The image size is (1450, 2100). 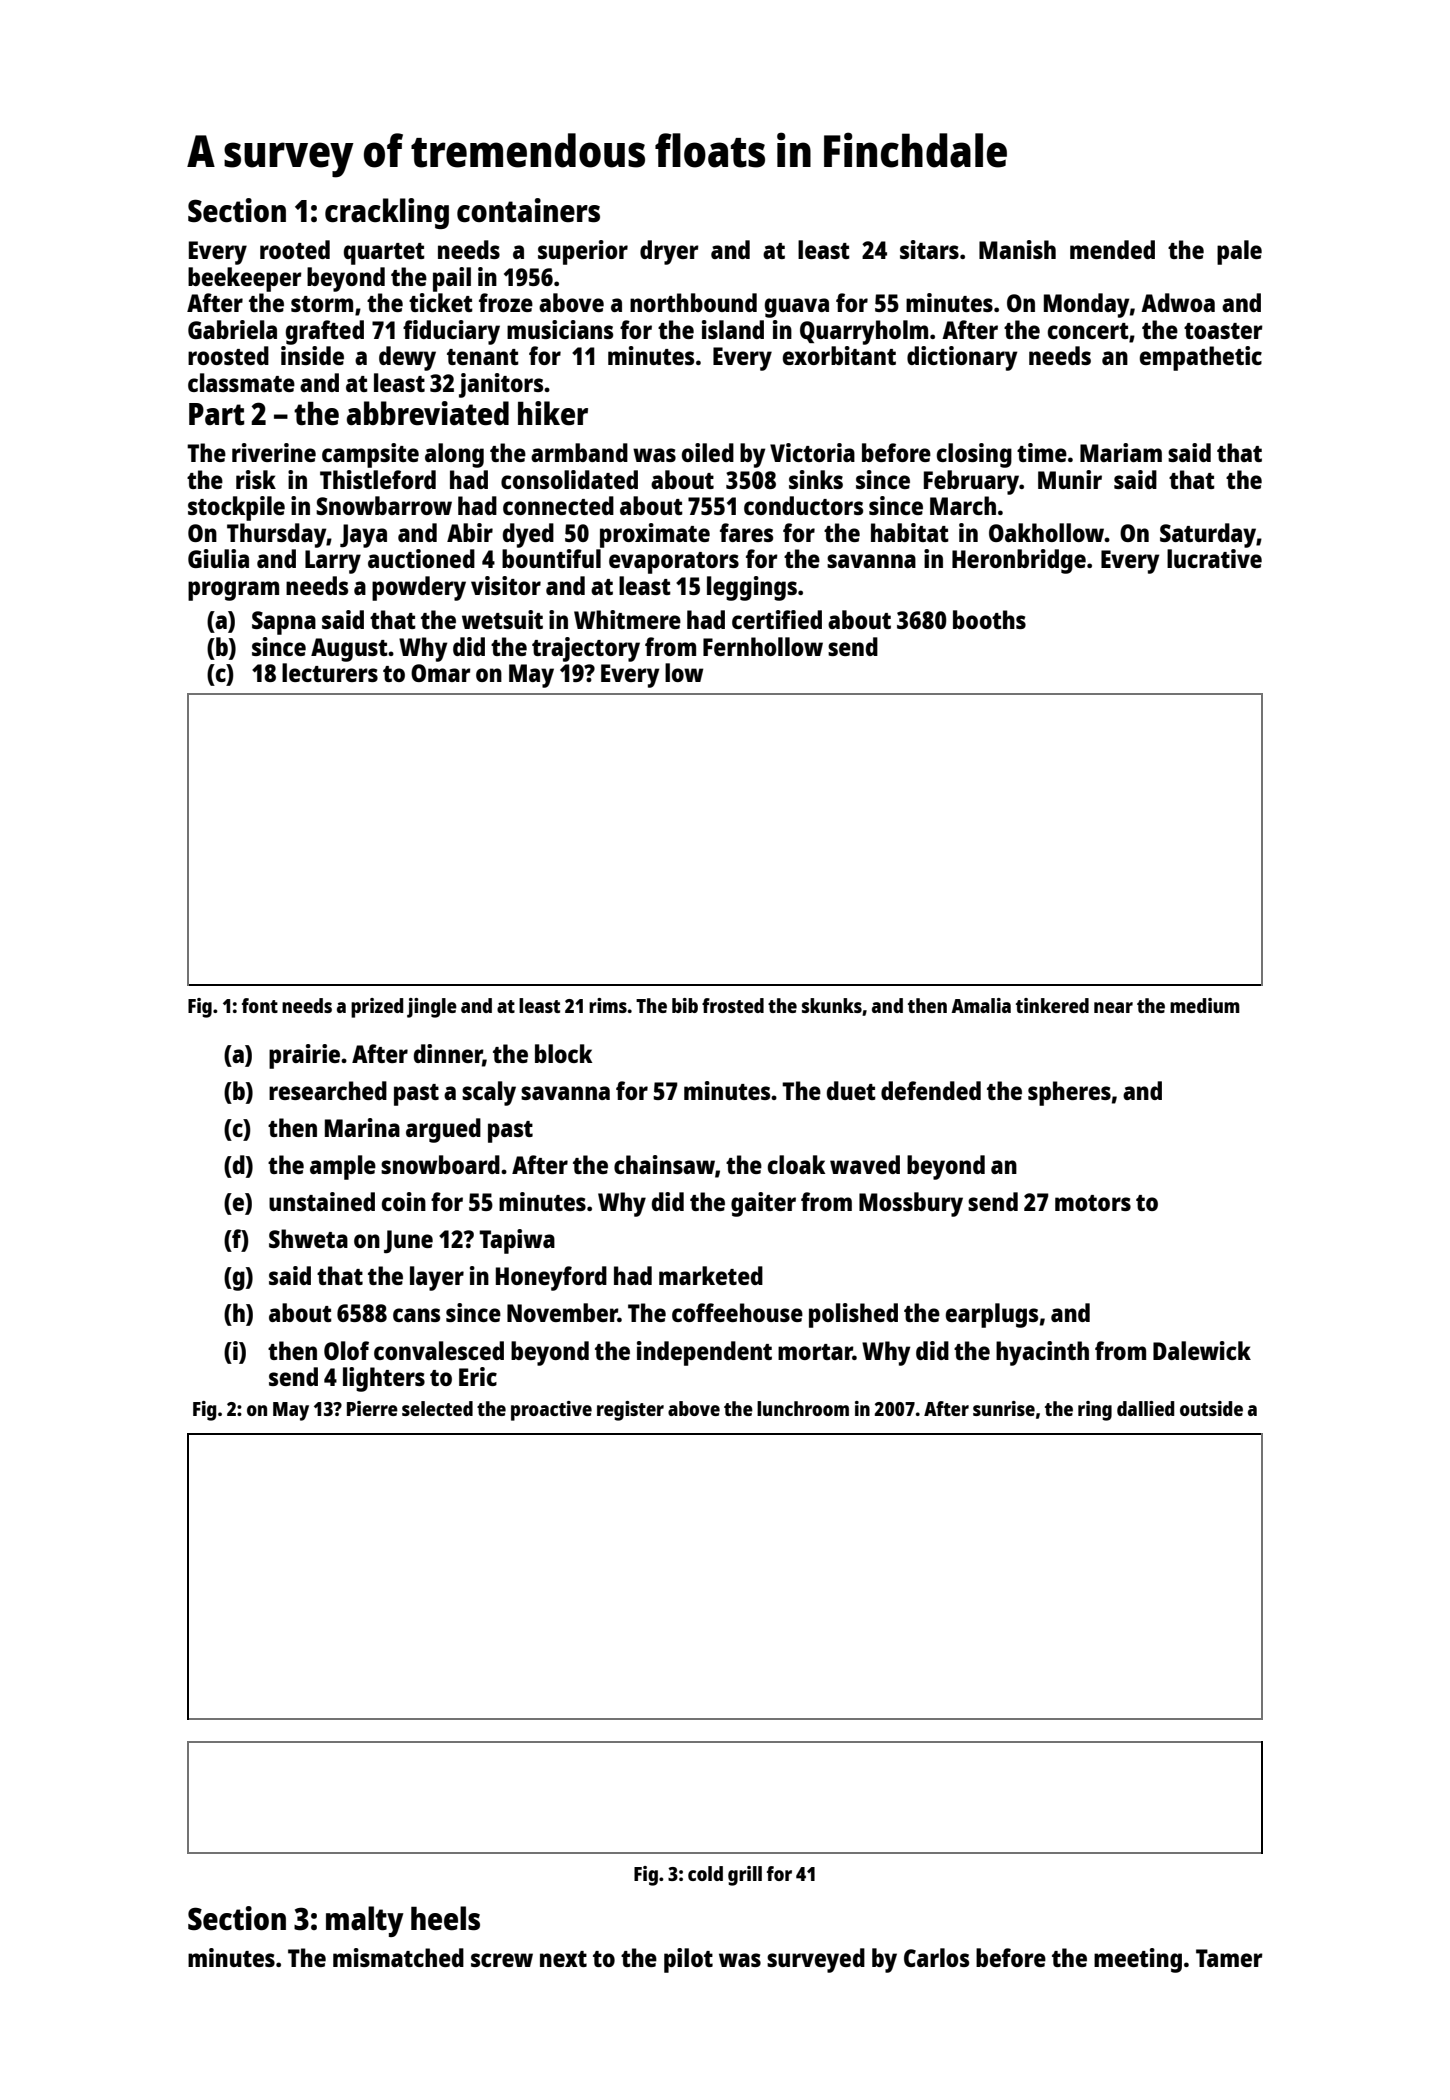 What do you see at coordinates (372, 1408) in the screenshot?
I see `Pierre` at bounding box center [372, 1408].
